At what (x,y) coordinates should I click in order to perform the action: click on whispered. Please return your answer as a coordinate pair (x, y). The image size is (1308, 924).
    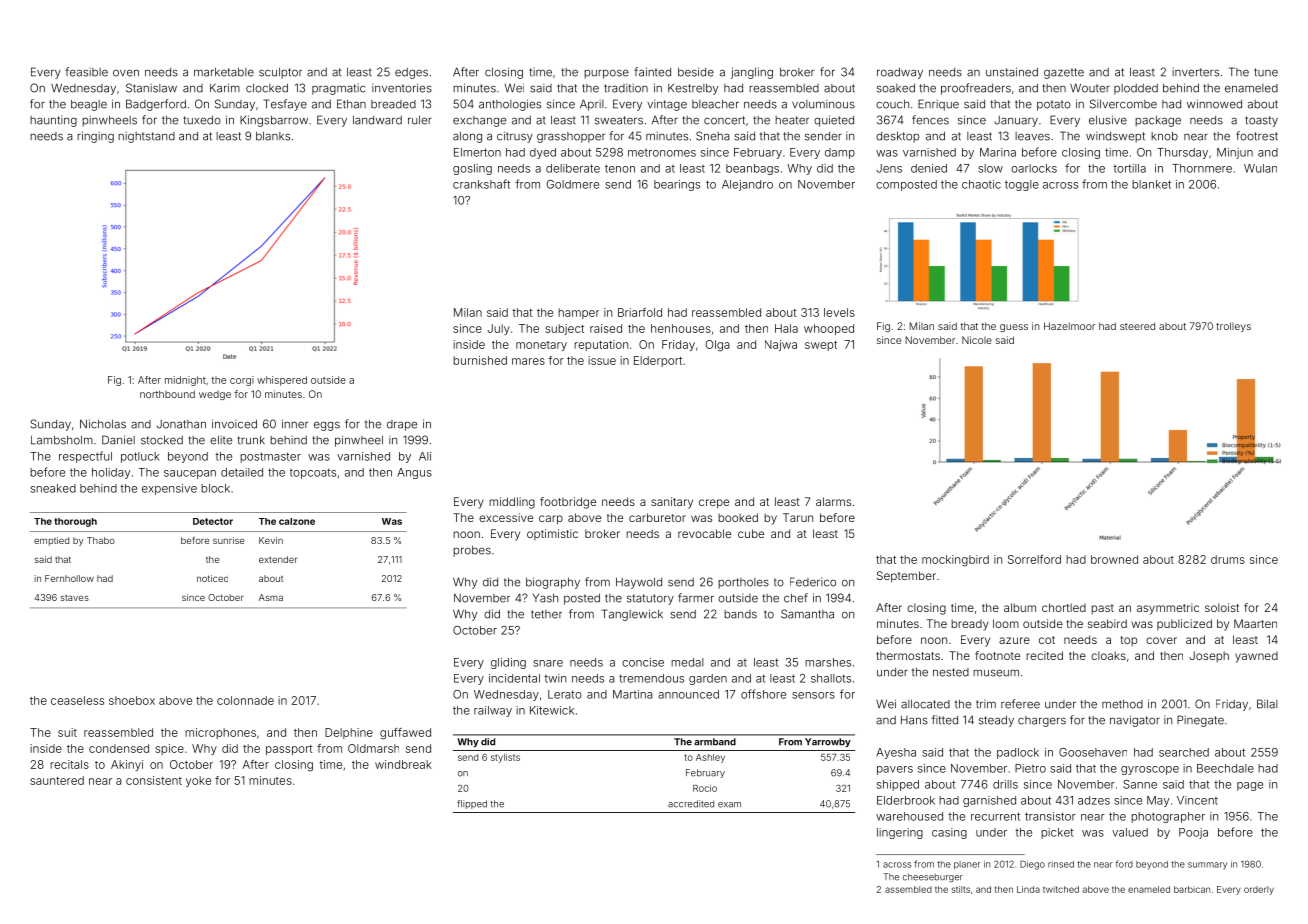
    Looking at the image, I should click on (282, 381).
